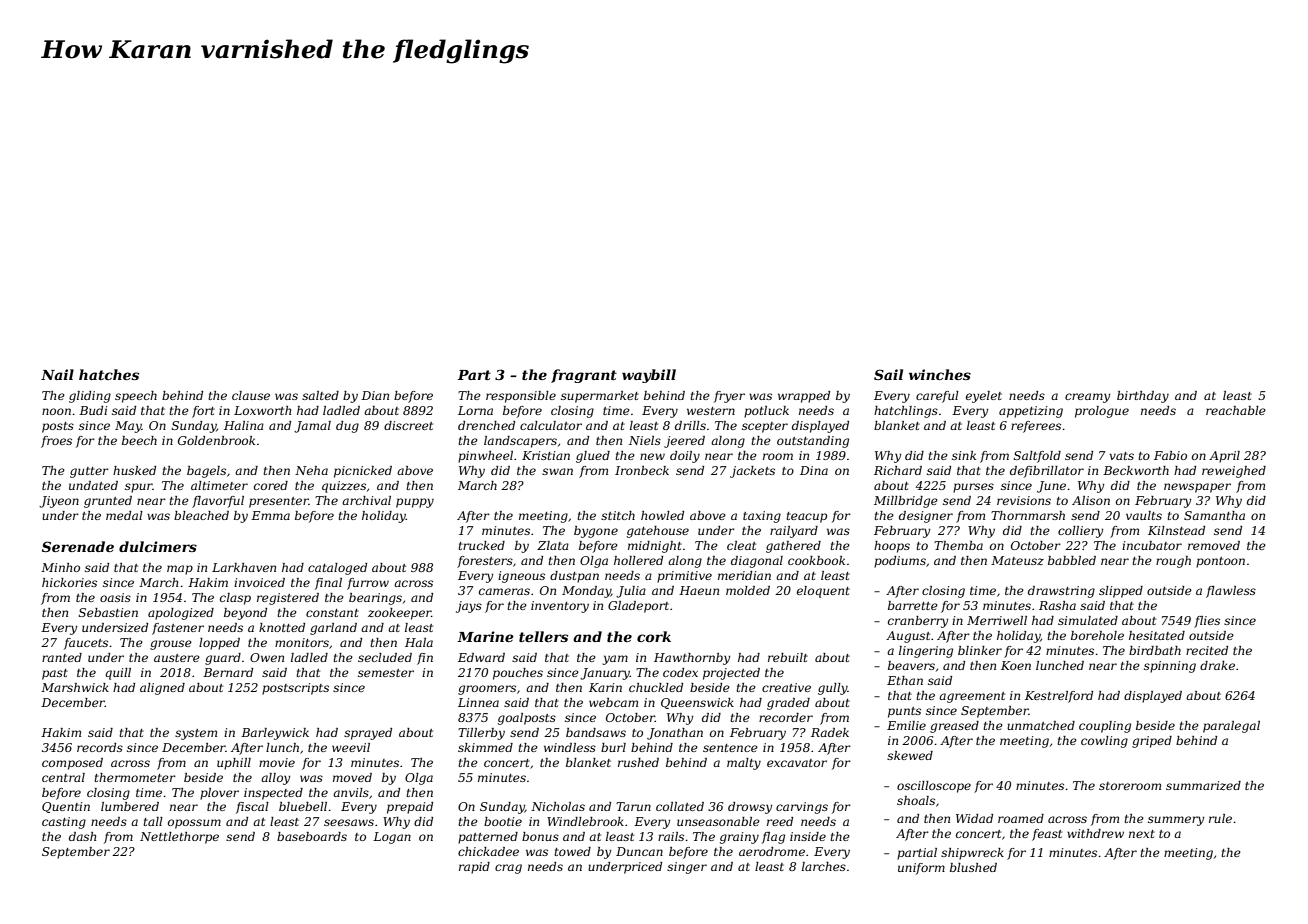 Image resolution: width=1308 pixels, height=924 pixels. Describe the element at coordinates (139, 440) in the screenshot. I see `beech` at that location.
